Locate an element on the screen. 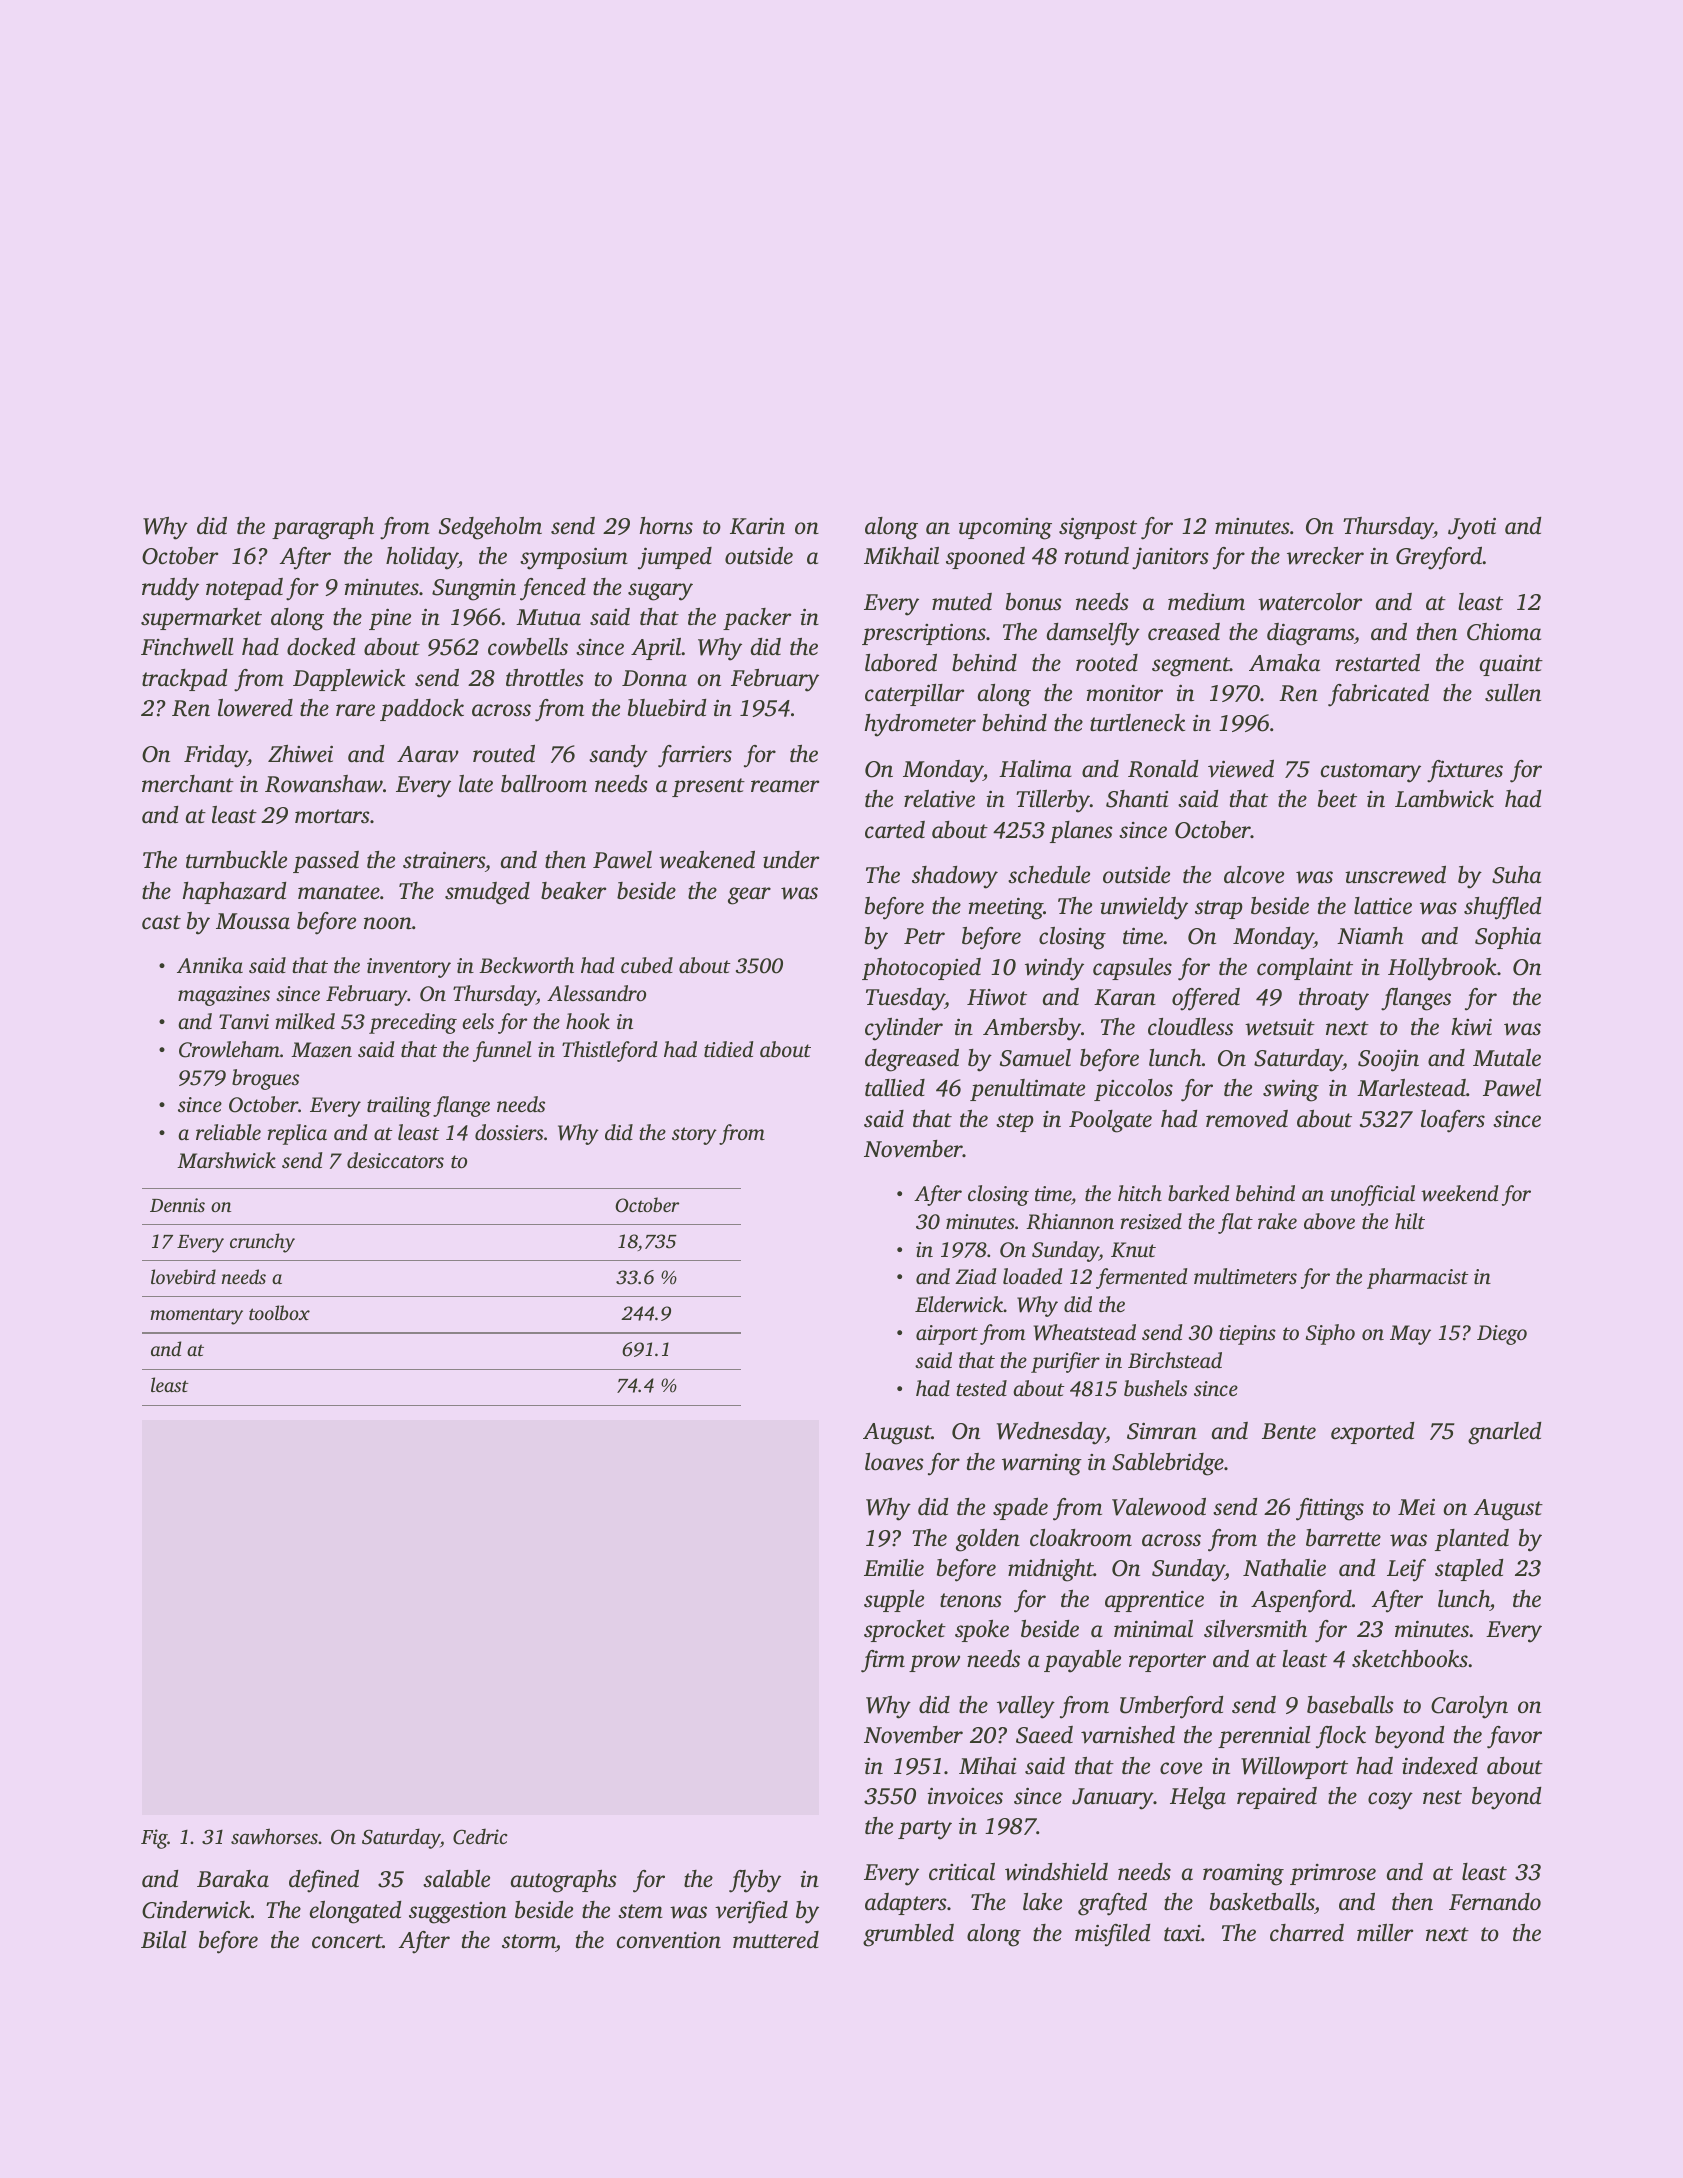 This screenshot has width=1683, height=2178. upcoming is located at coordinates (1005, 529).
